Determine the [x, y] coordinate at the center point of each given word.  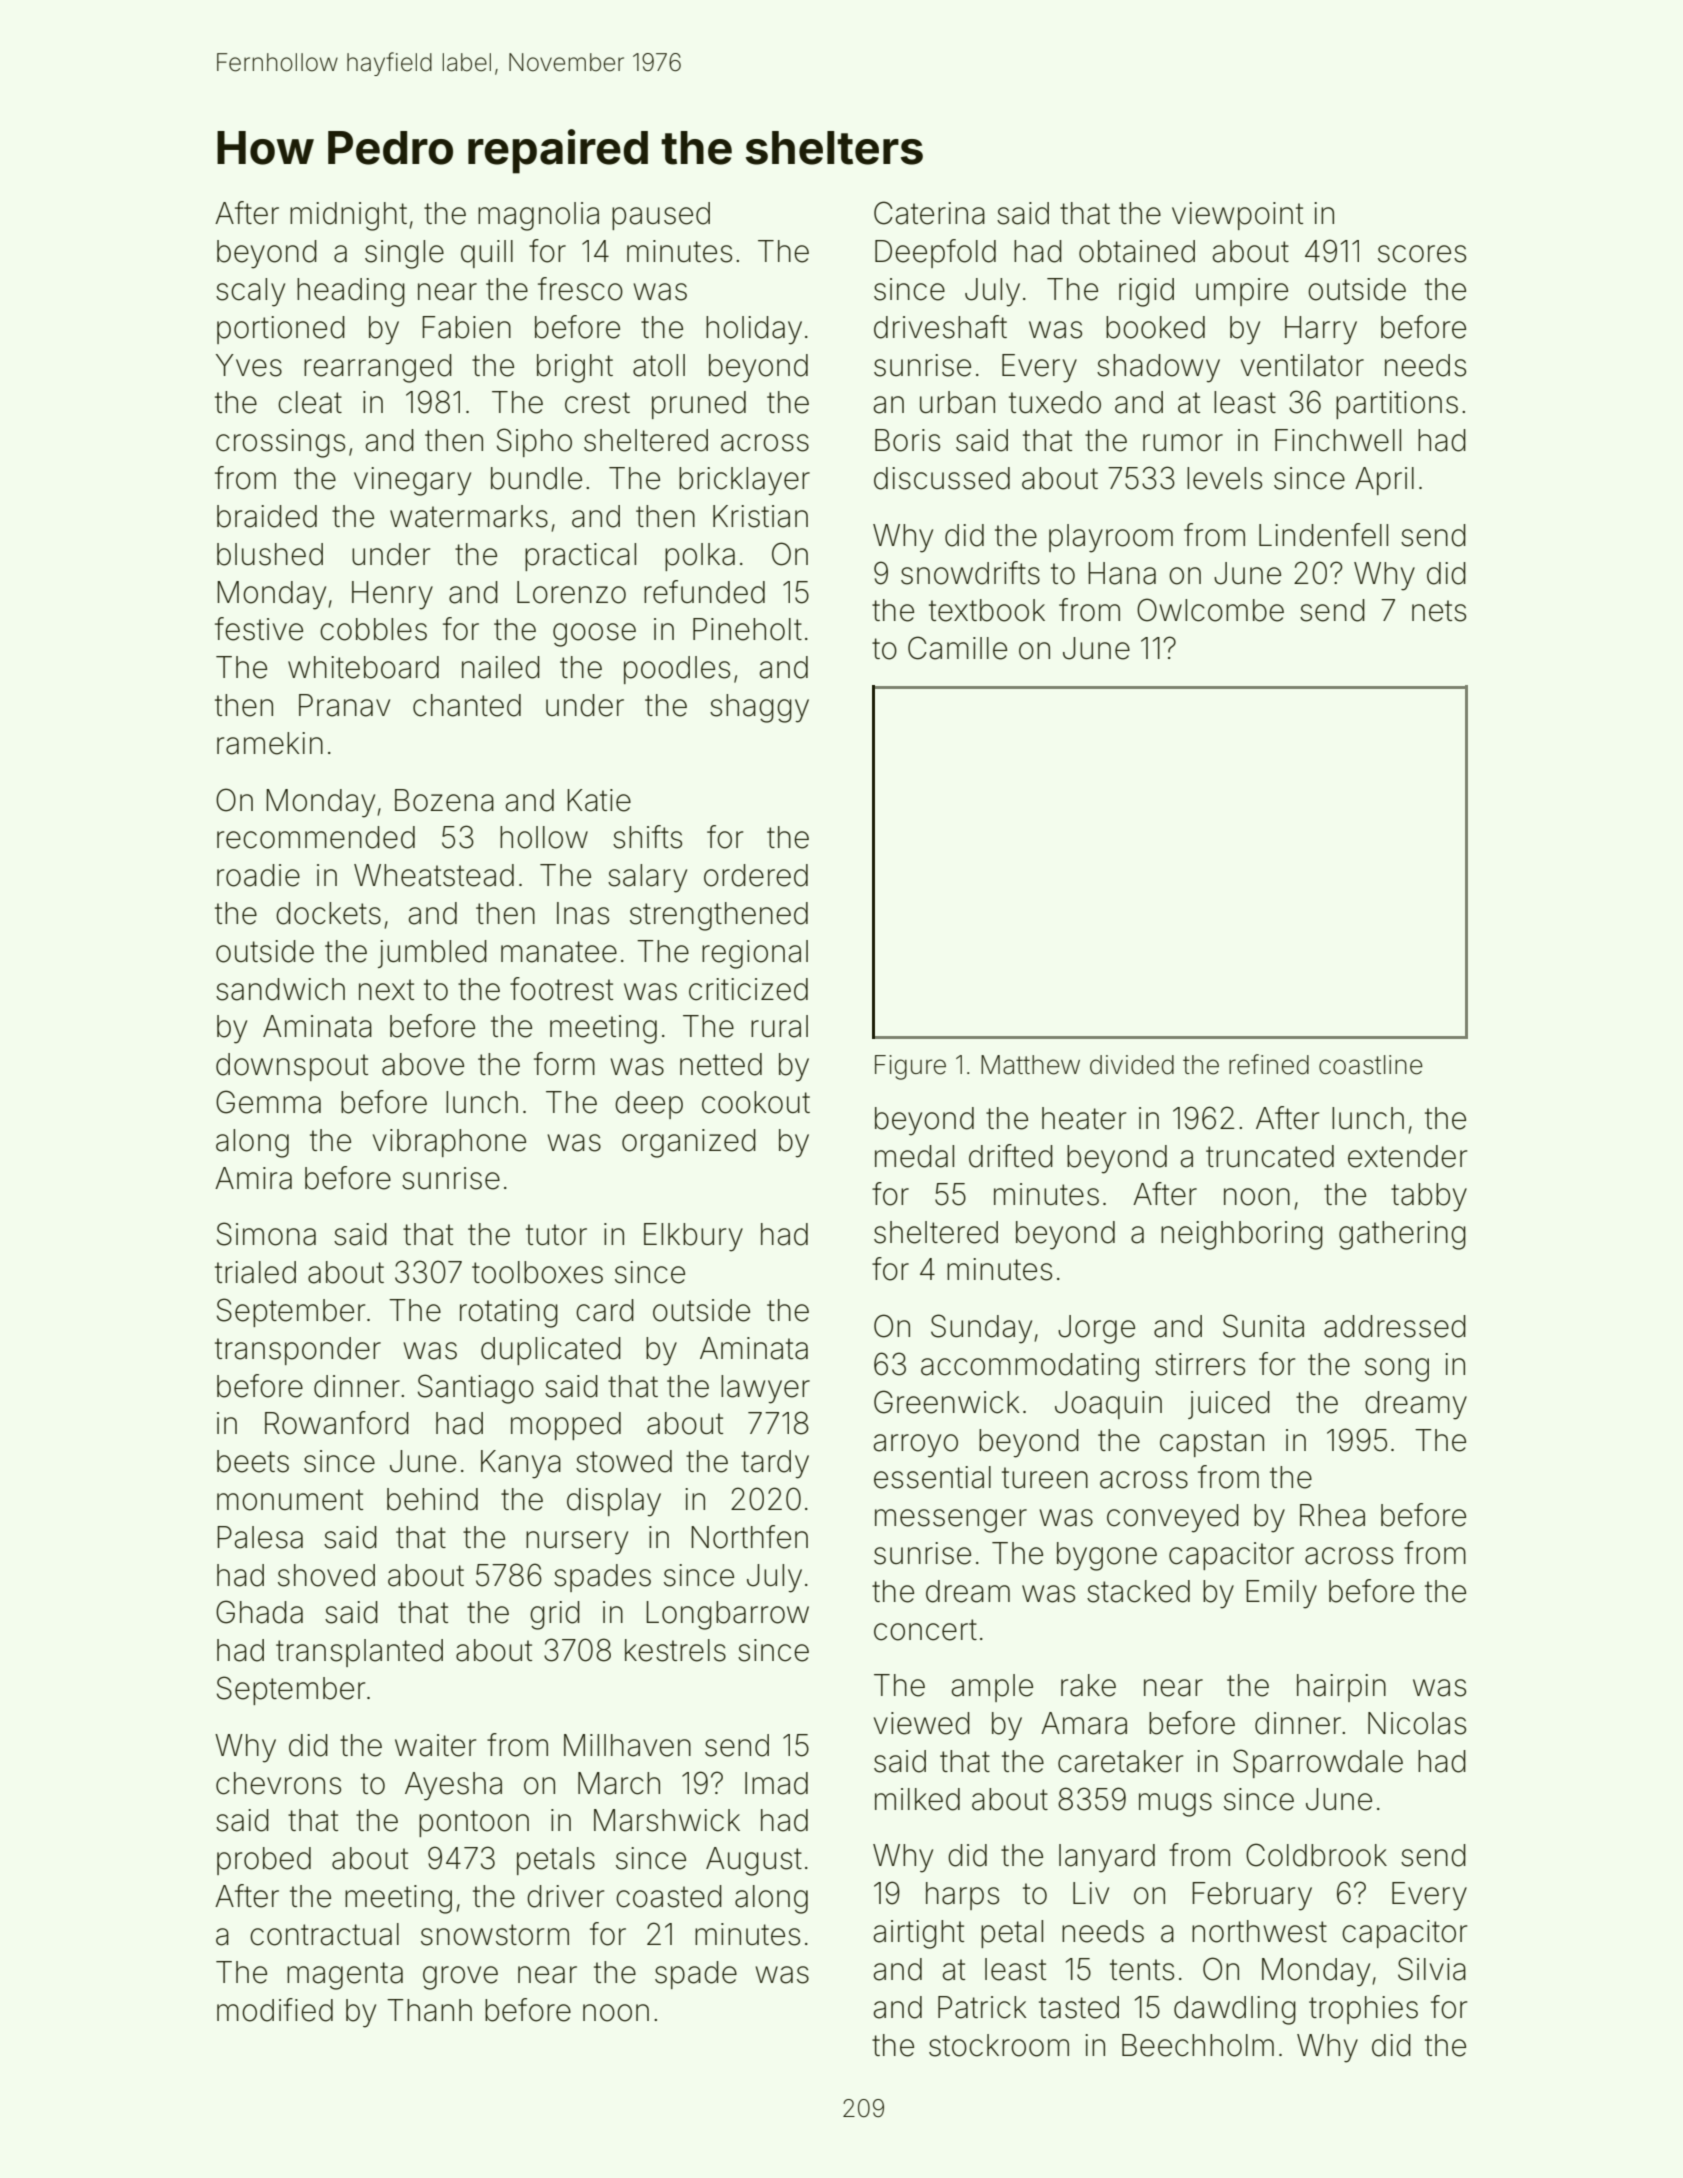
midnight [348, 216]
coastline [1371, 1065]
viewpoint [1237, 216]
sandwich [280, 989]
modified [275, 2010]
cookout [756, 1102]
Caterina [929, 213]
